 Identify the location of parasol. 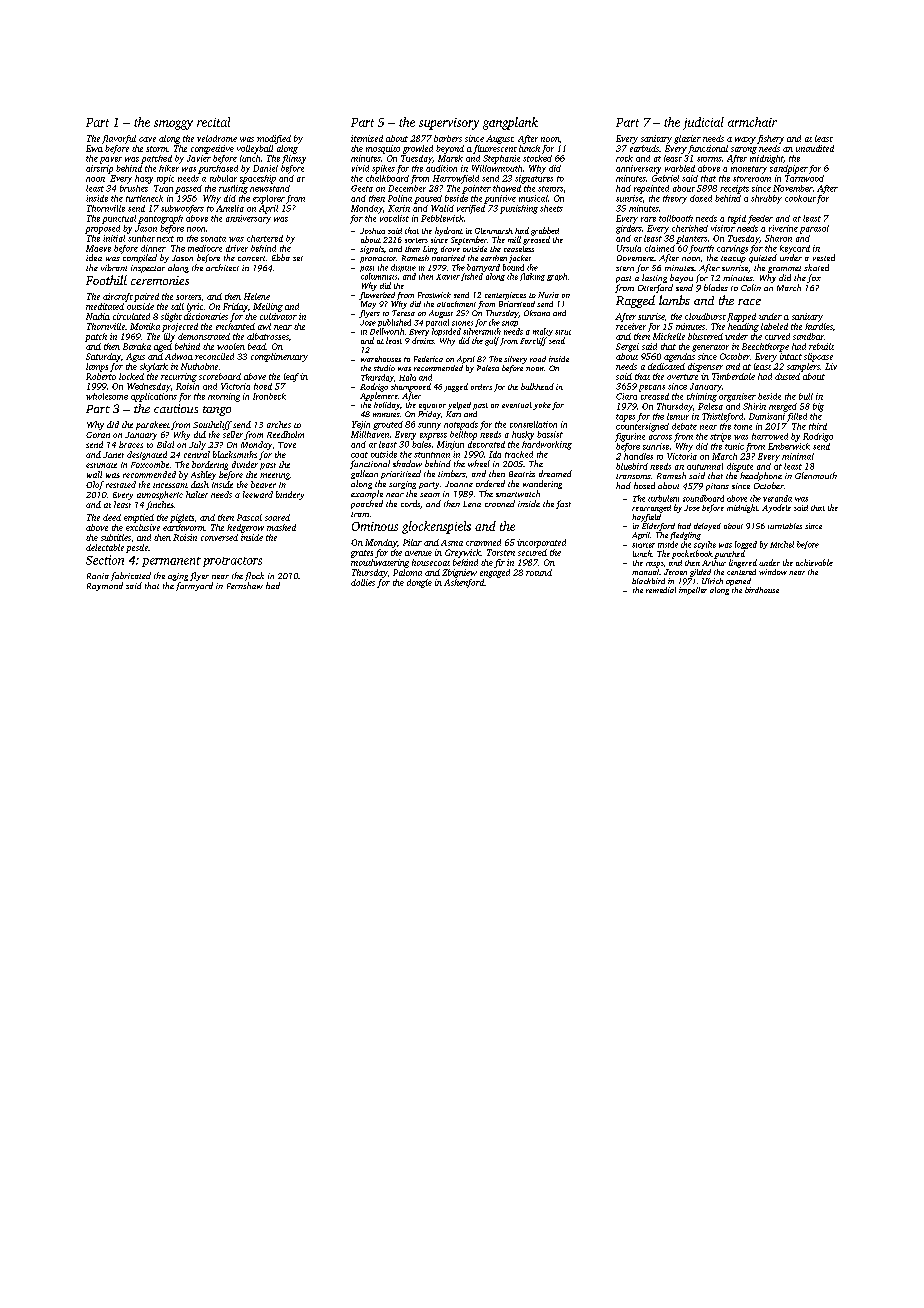
(814, 229).
